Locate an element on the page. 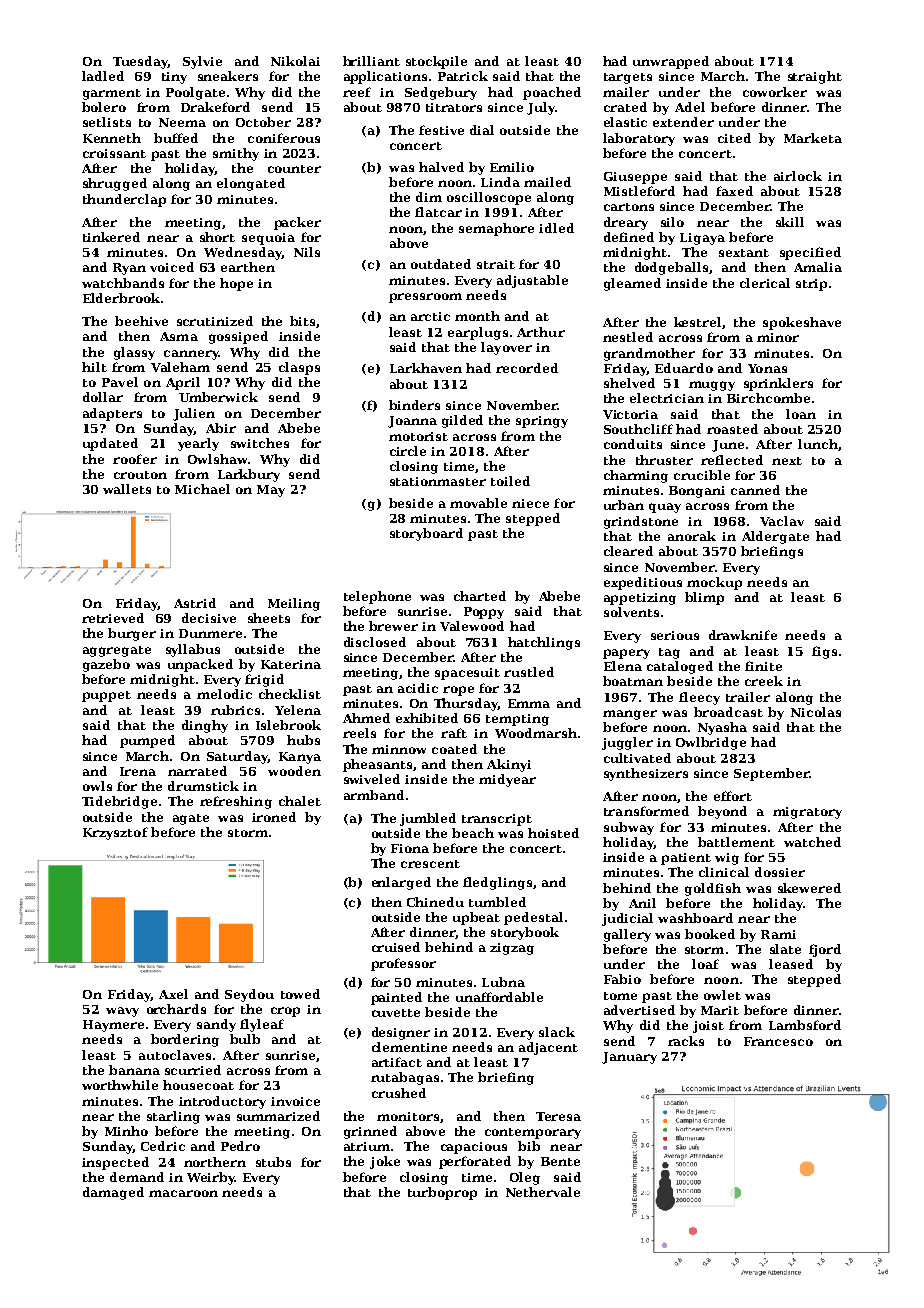  turboprop is located at coordinates (442, 1193).
